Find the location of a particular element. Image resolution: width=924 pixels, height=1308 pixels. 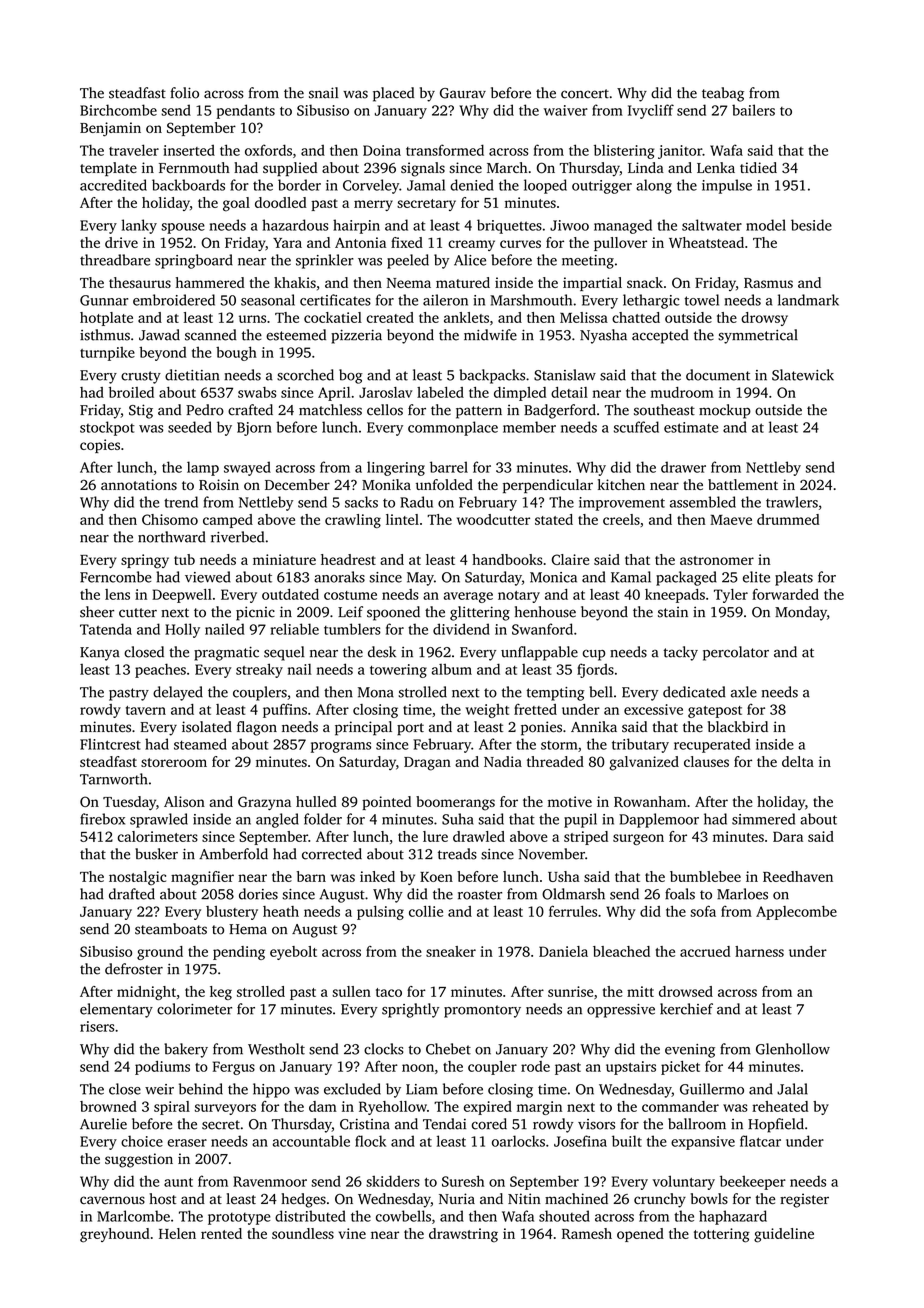

May is located at coordinates (420, 579).
